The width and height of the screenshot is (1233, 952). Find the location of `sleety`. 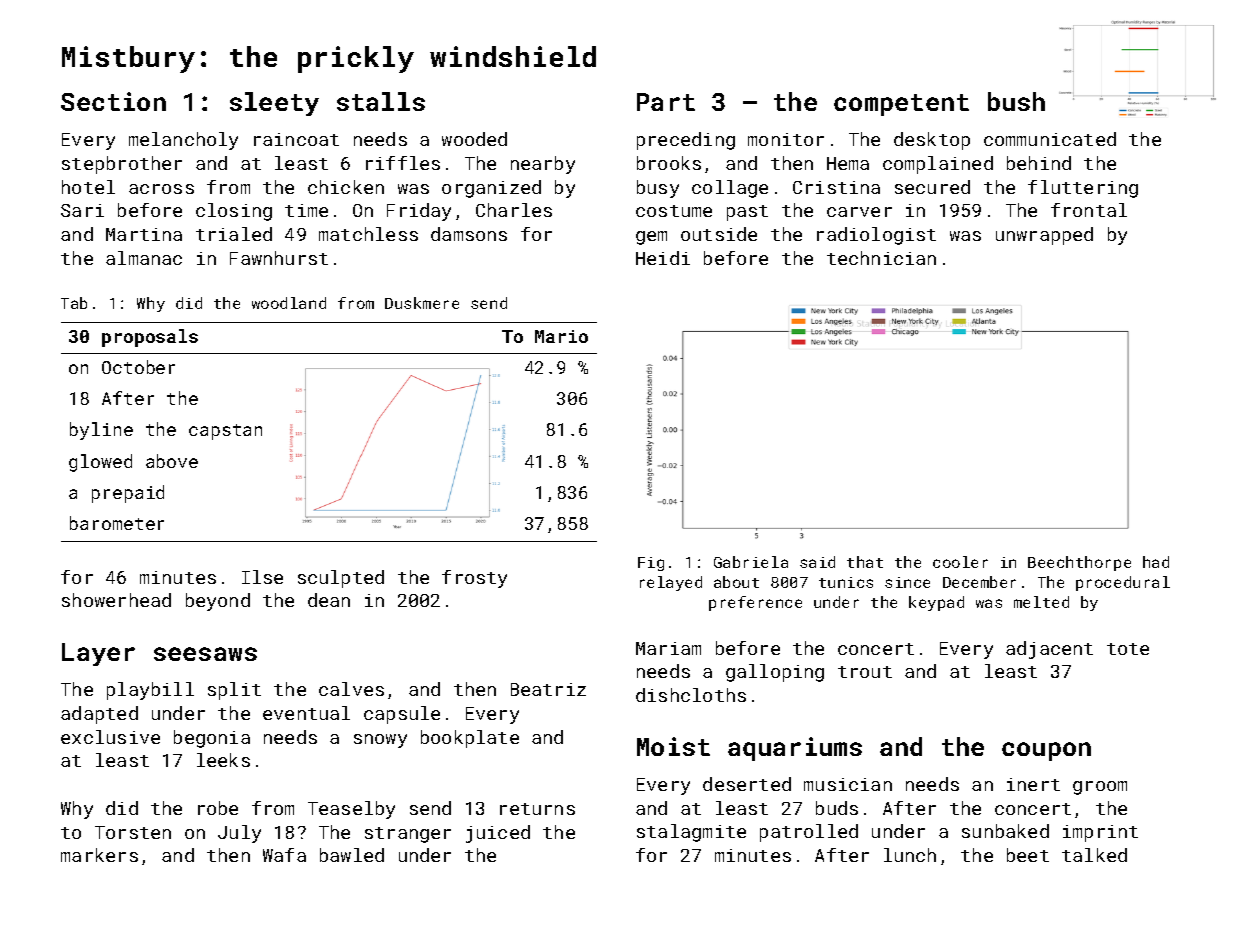

sleety is located at coordinates (274, 104).
